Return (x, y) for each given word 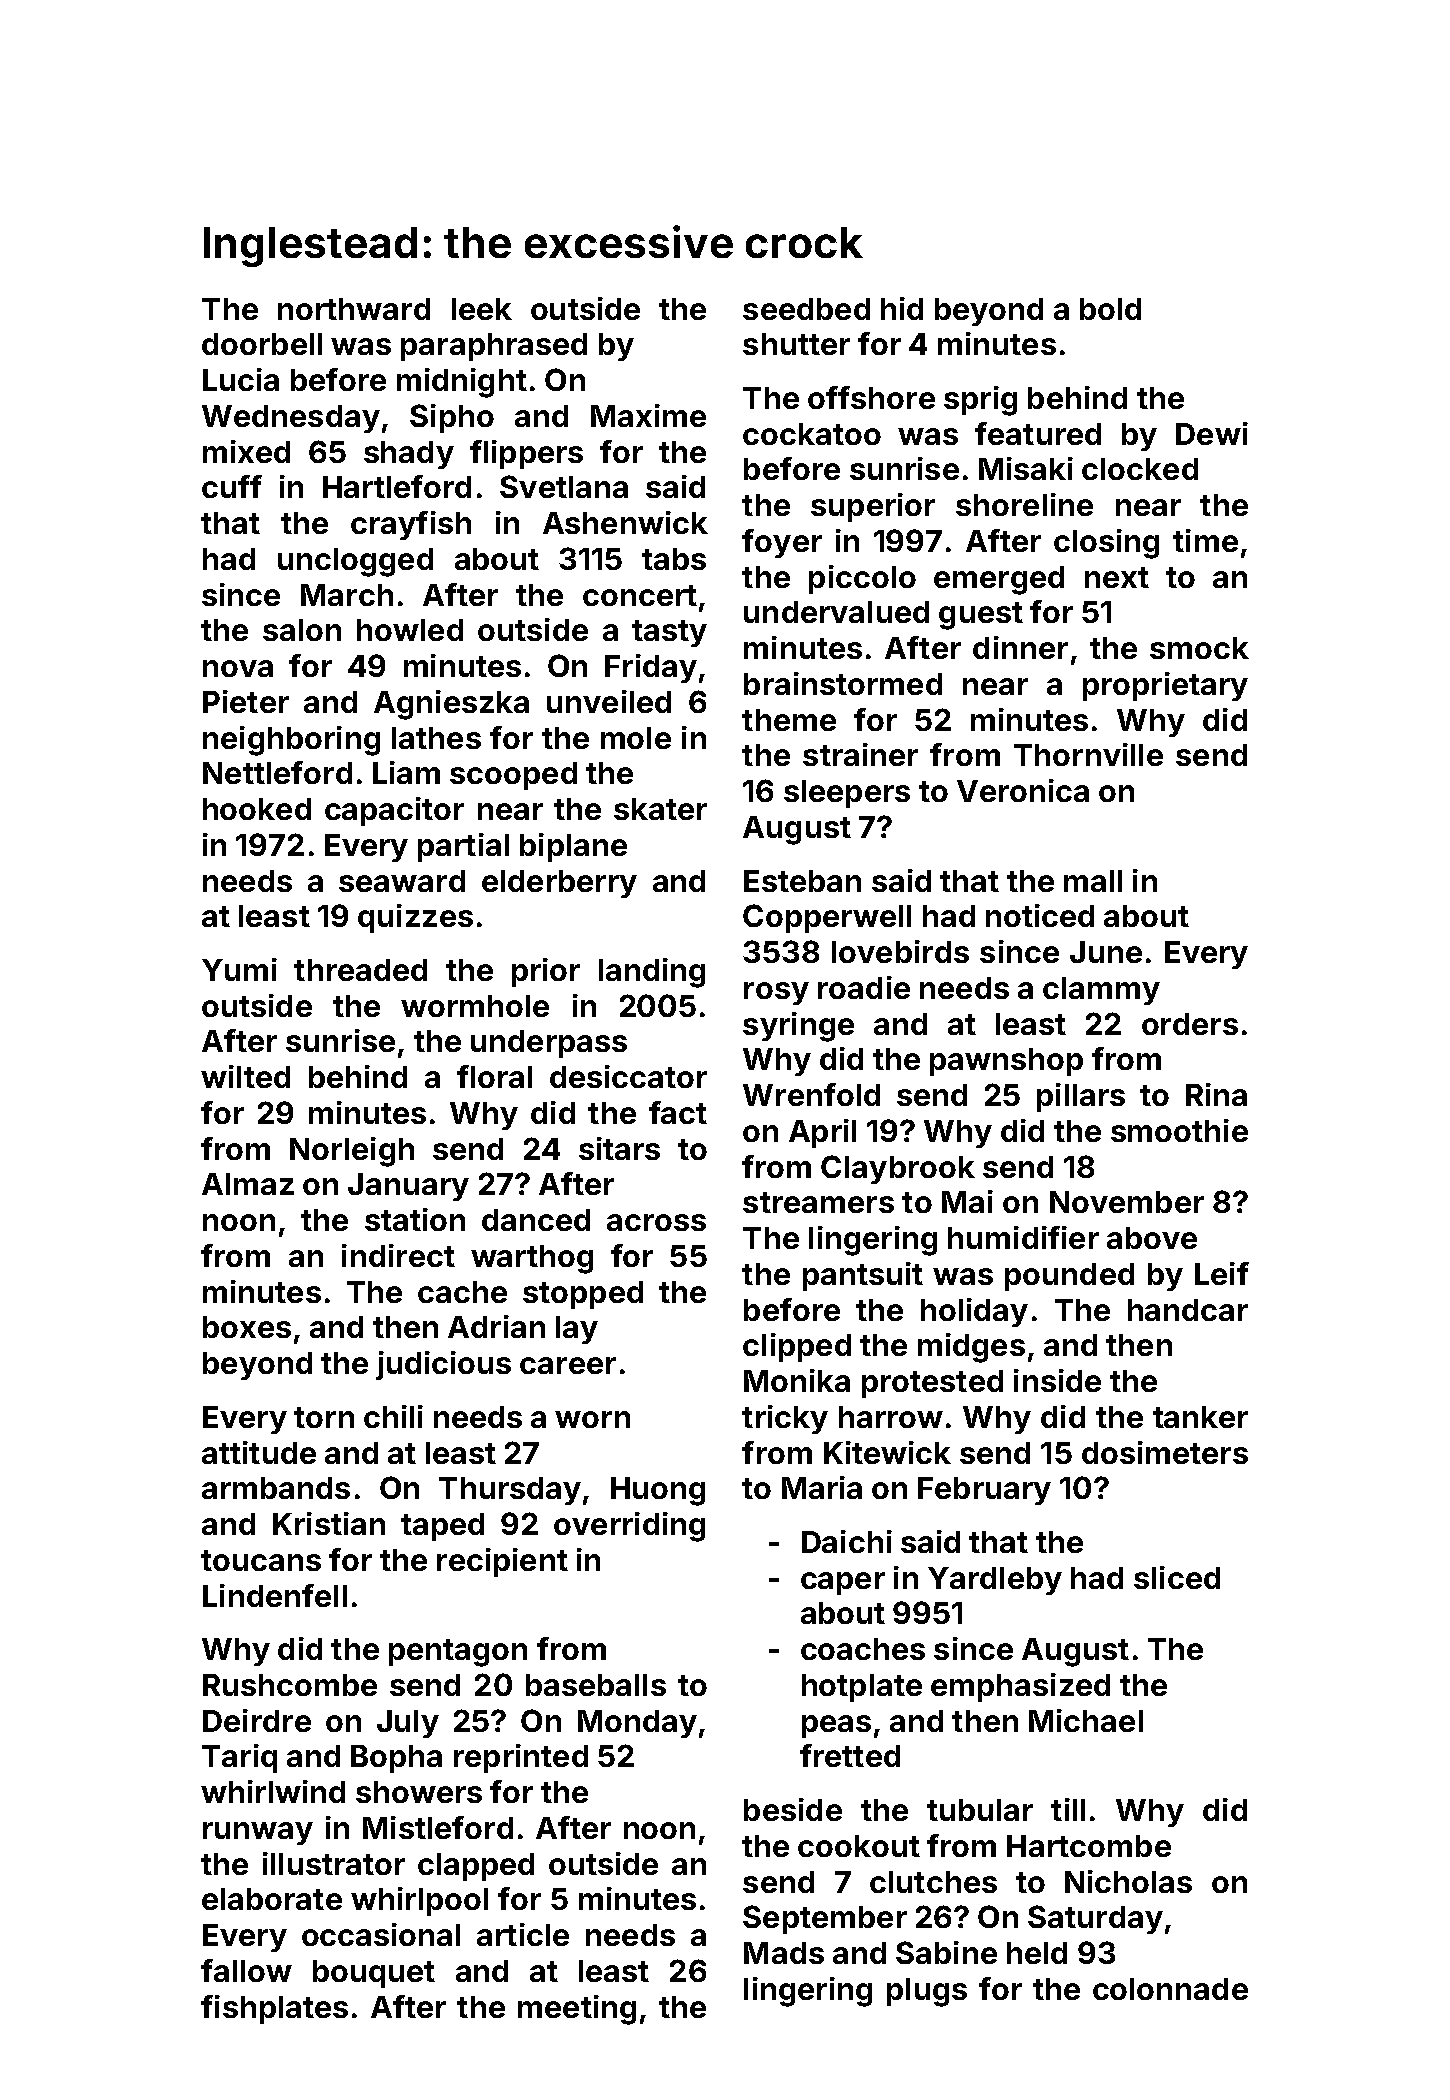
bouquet (374, 1974)
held (1037, 1953)
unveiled (609, 701)
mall (1093, 881)
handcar (1188, 1310)
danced (536, 1220)
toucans (261, 1560)
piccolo (862, 579)
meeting (577, 2010)
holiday (974, 1312)
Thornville (1088, 754)
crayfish (411, 525)
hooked (257, 809)
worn (592, 1419)
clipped (797, 1347)
